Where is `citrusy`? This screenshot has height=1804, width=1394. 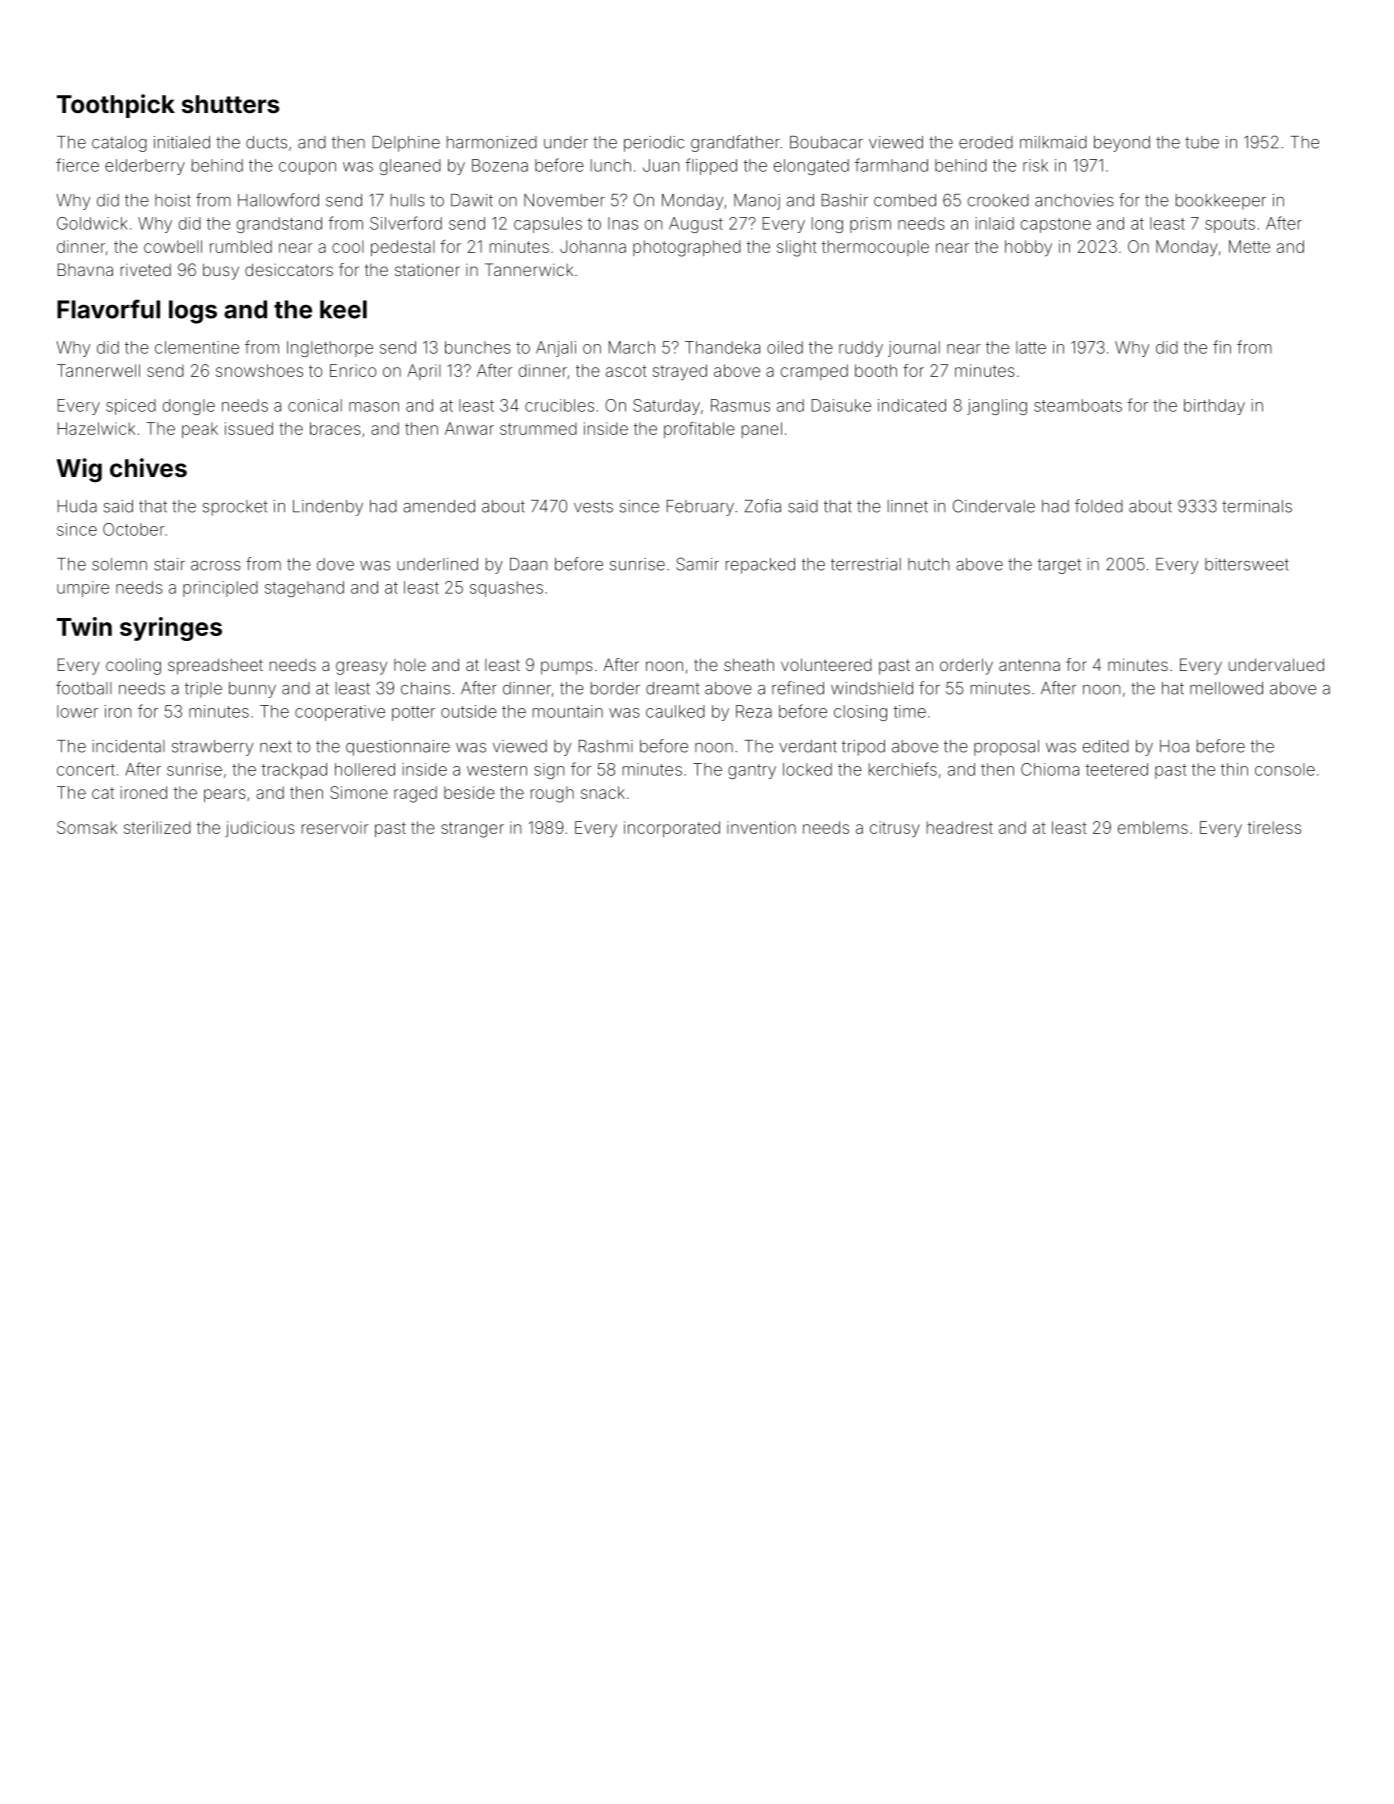
citrusy is located at coordinates (895, 829).
